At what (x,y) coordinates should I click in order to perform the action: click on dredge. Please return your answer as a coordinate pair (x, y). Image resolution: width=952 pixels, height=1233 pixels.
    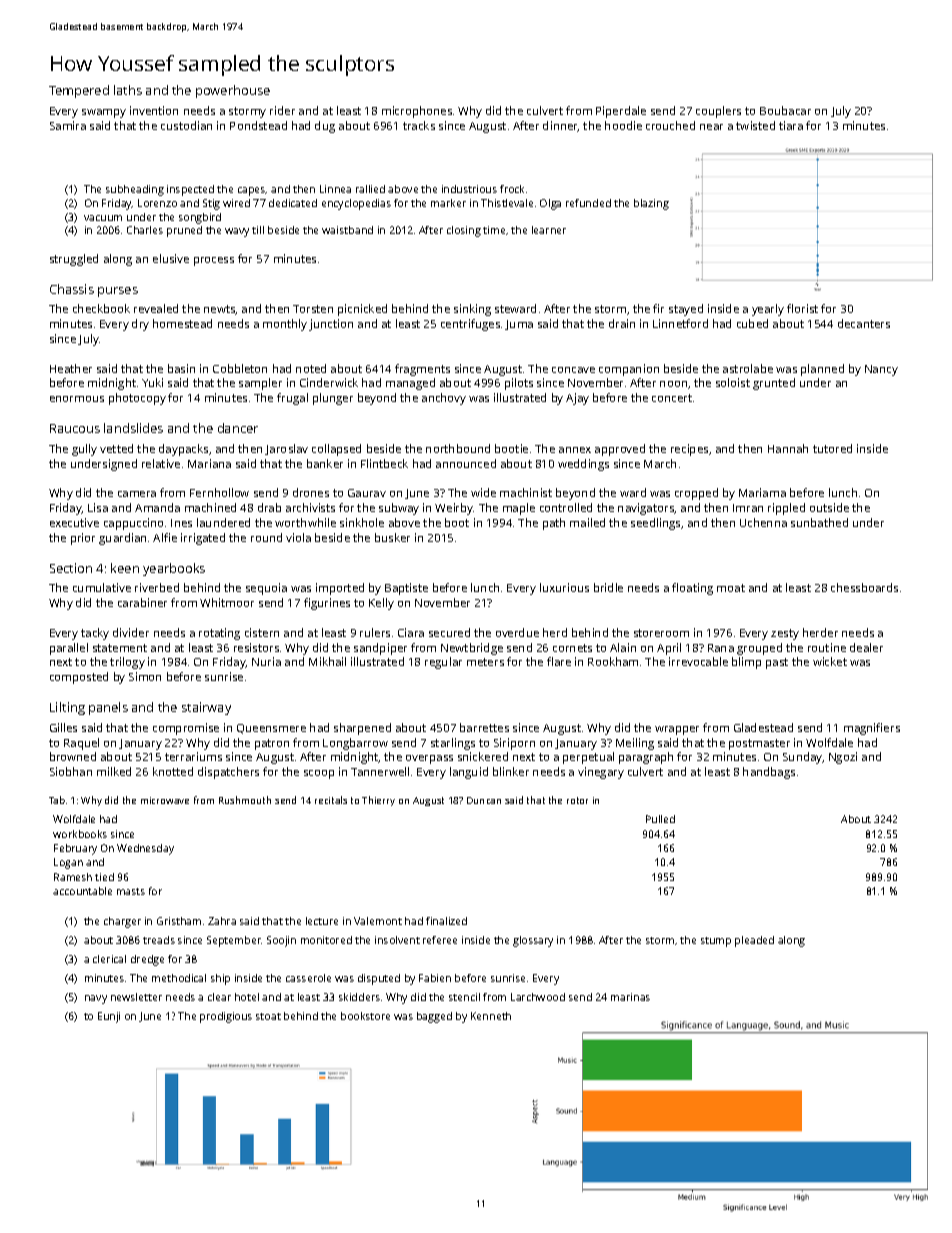
    Looking at the image, I should click on (147, 960).
